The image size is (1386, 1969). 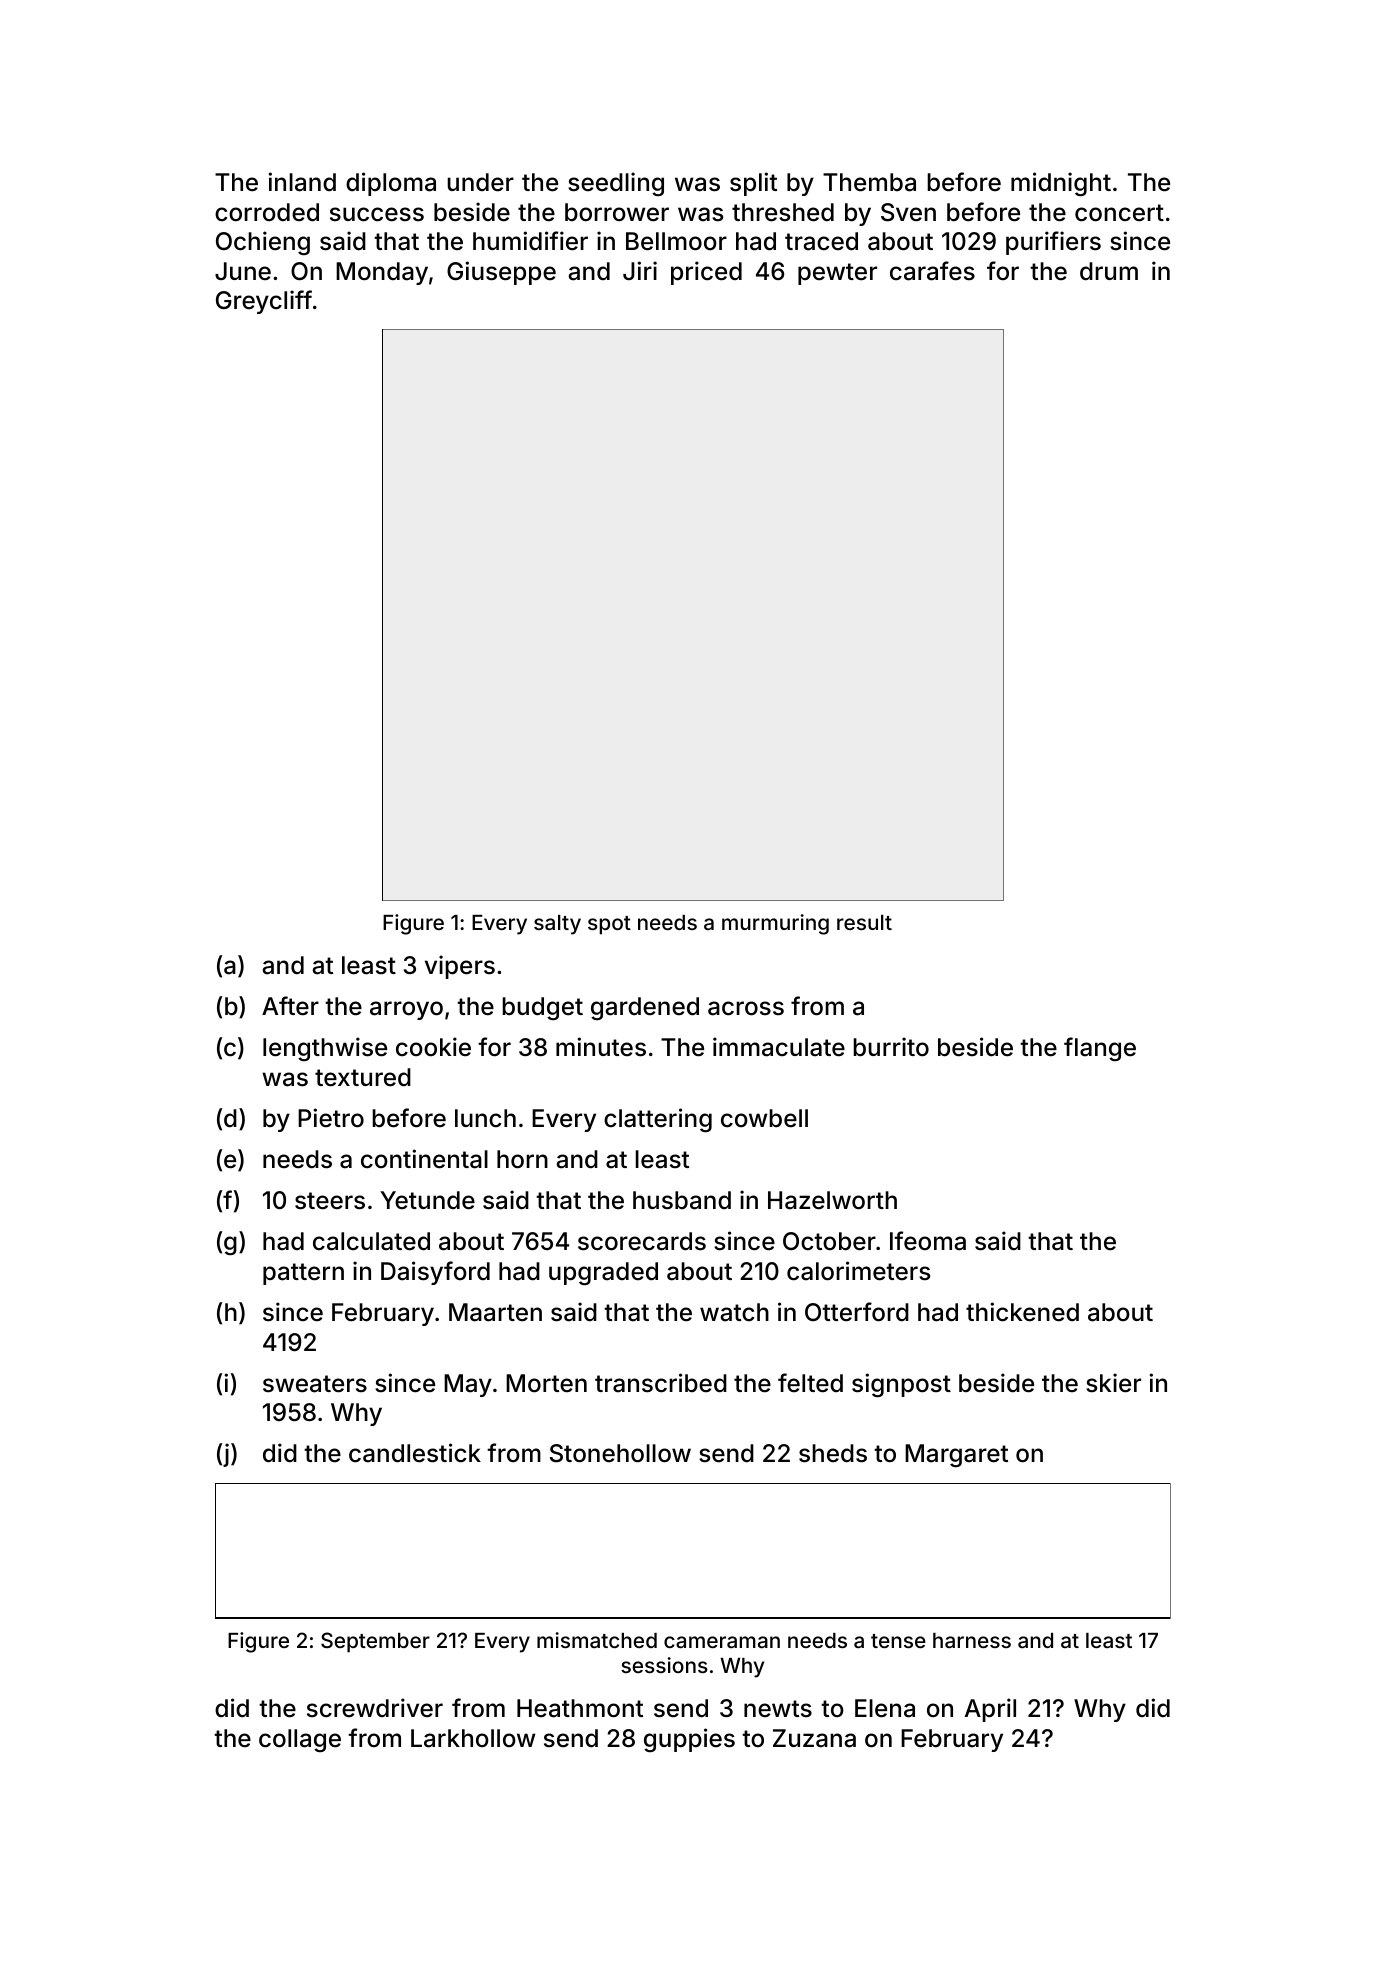 I want to click on thickened, so click(x=1022, y=1312).
